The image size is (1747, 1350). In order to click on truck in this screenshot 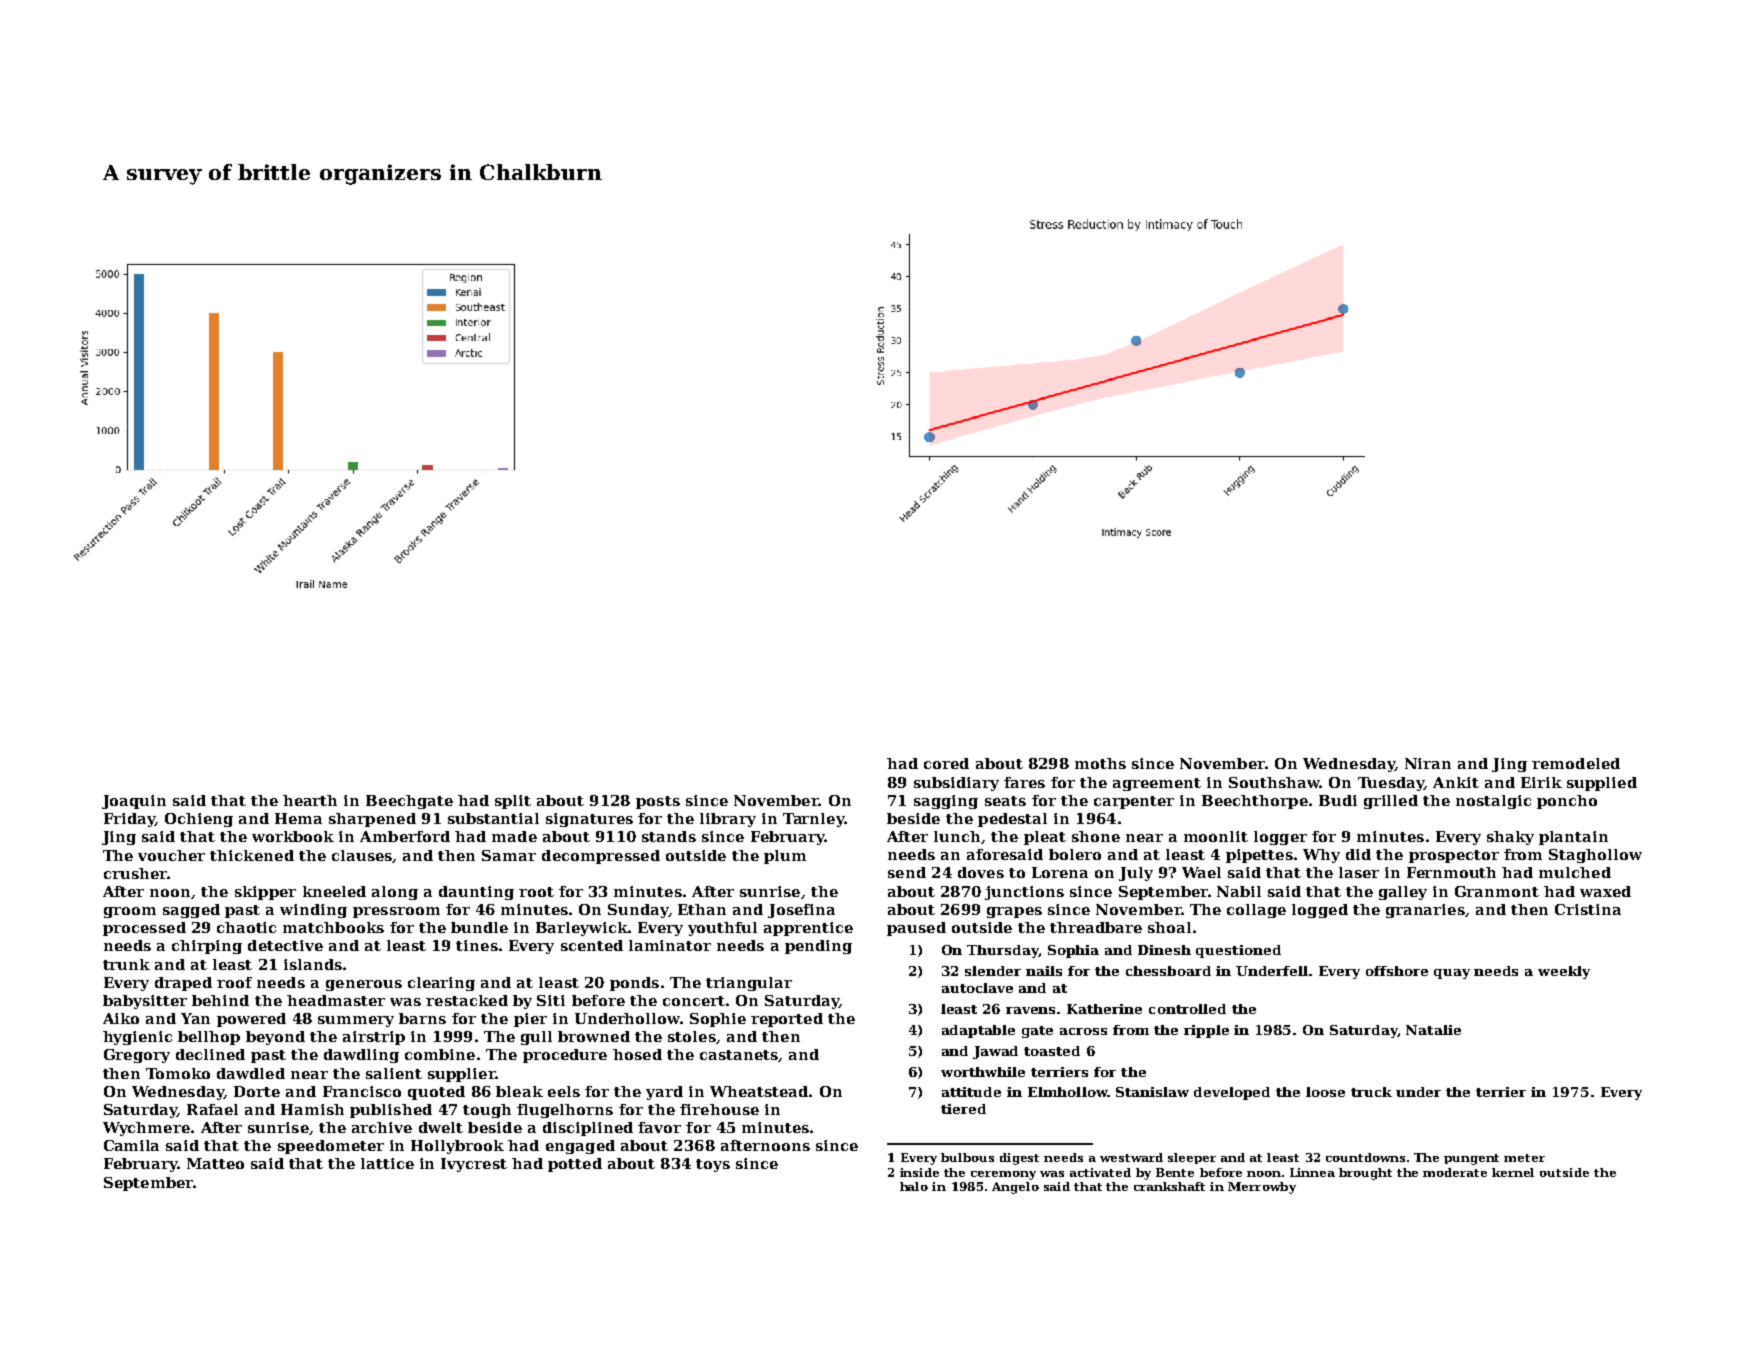, I will do `click(1371, 1092)`.
